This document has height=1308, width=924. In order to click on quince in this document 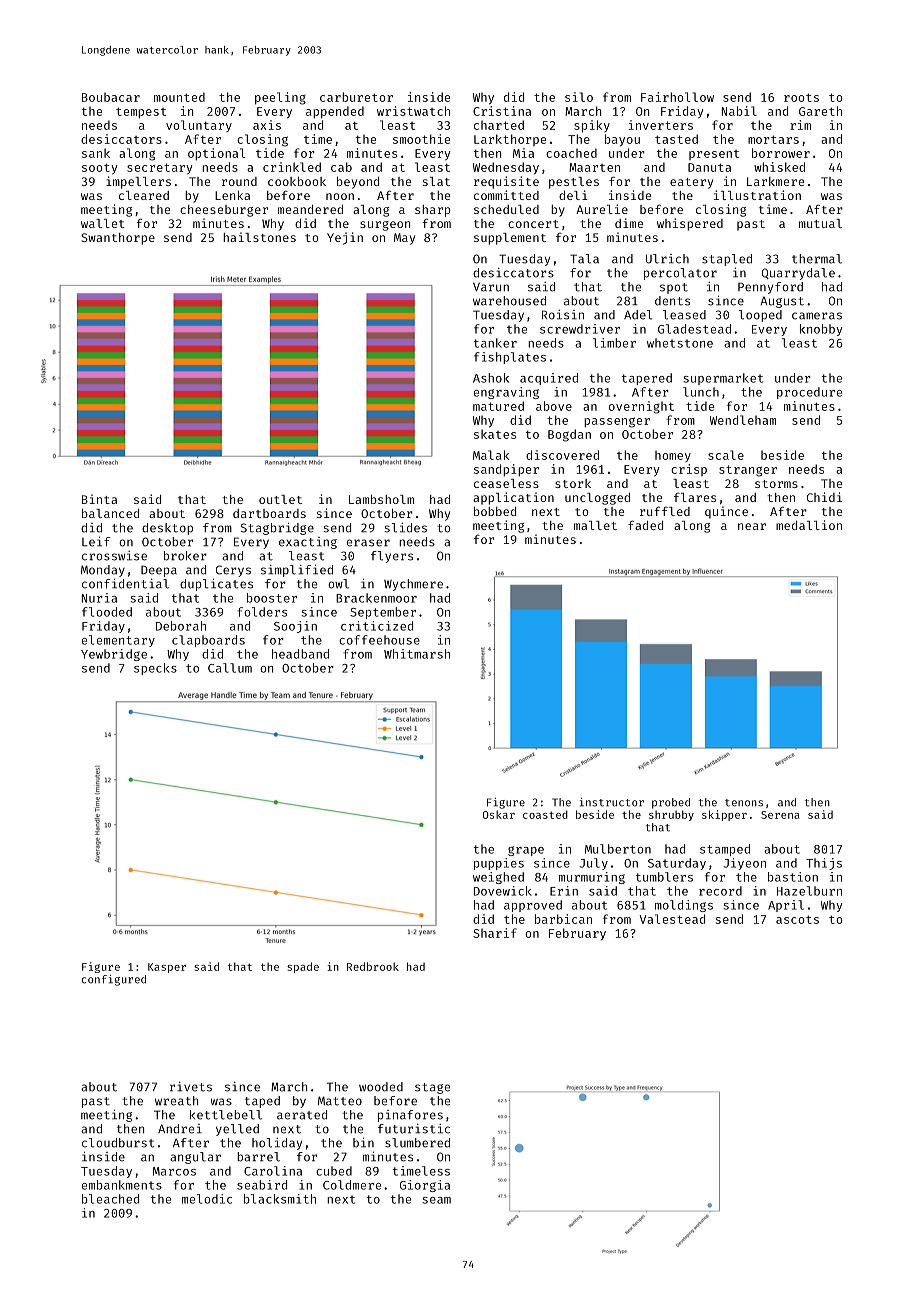, I will do `click(726, 512)`.
